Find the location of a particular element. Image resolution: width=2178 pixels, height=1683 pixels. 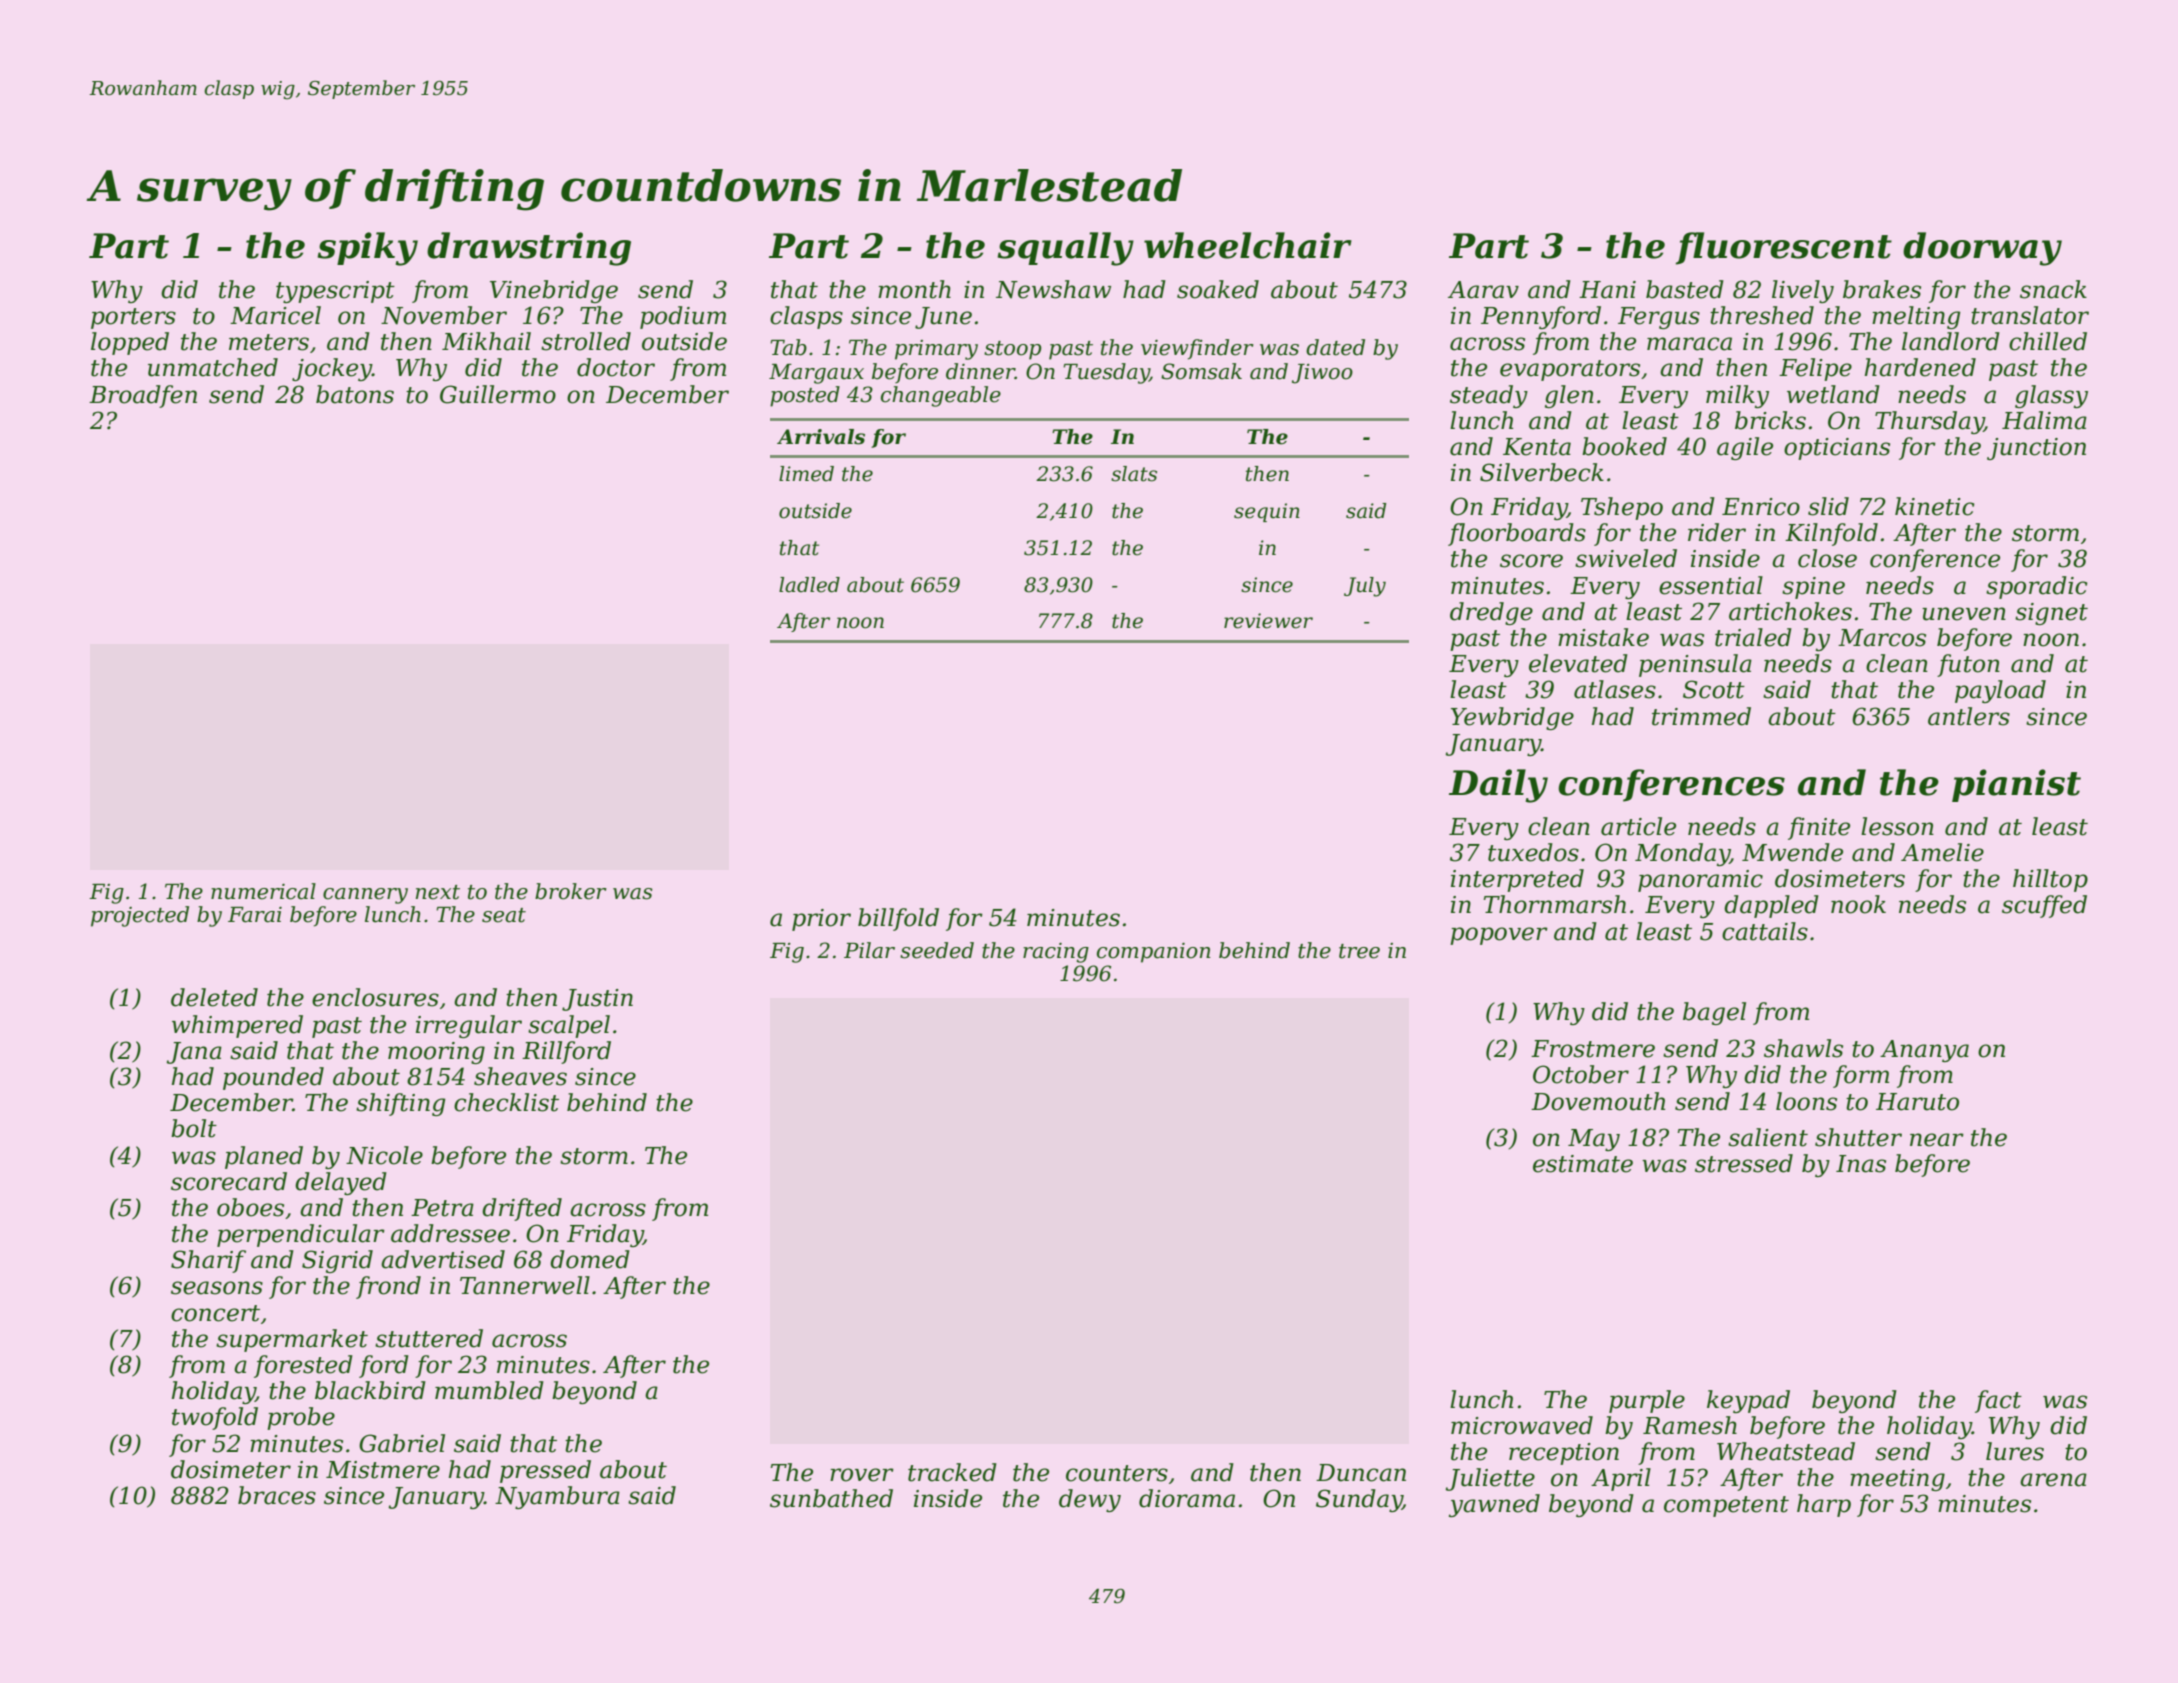

article is located at coordinates (1638, 826).
